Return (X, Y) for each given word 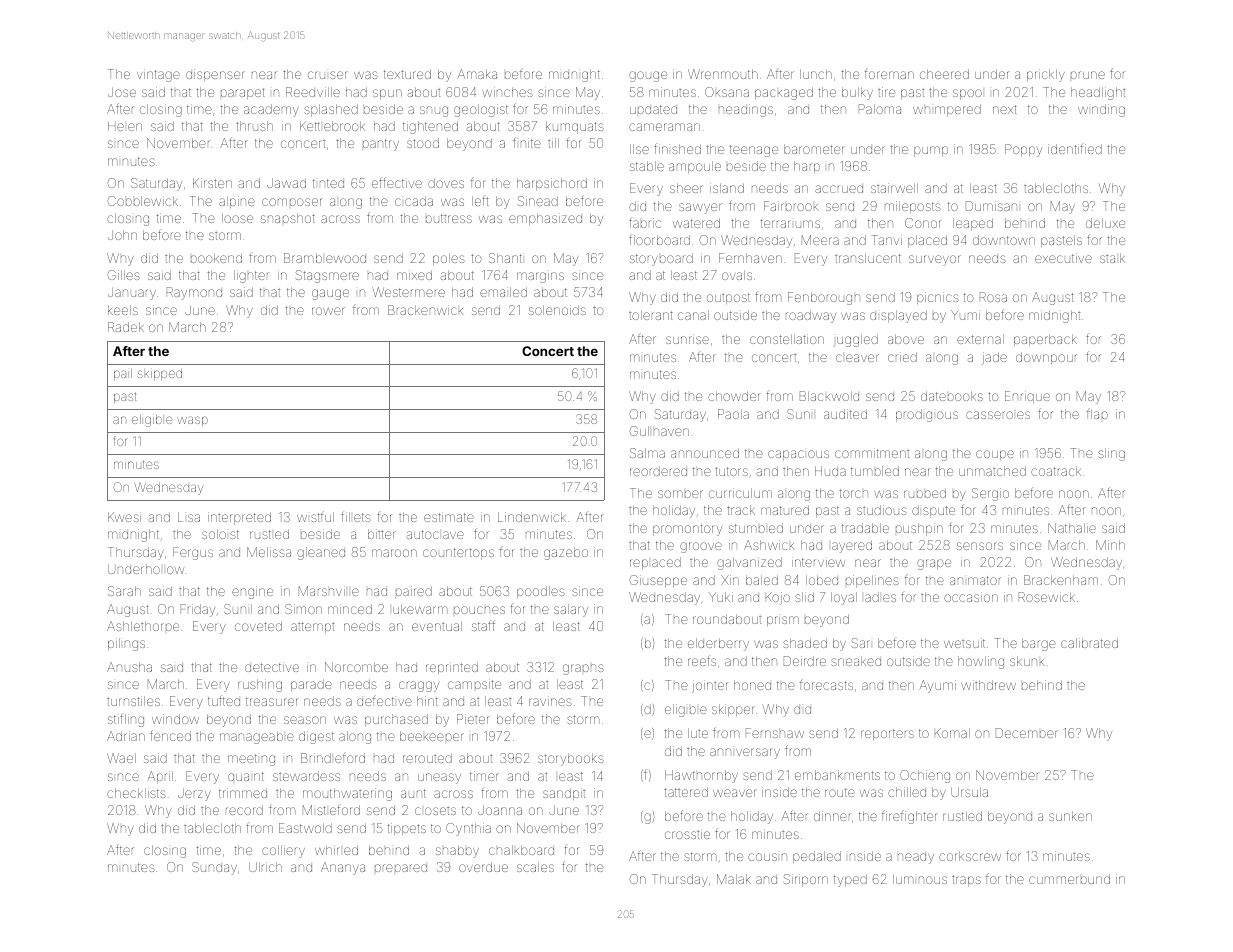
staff (483, 625)
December (1027, 733)
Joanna (500, 810)
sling (1111, 454)
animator (975, 580)
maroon (394, 553)
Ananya (343, 868)
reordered (658, 471)
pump (931, 151)
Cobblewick (143, 201)
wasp (192, 421)
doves (446, 183)
